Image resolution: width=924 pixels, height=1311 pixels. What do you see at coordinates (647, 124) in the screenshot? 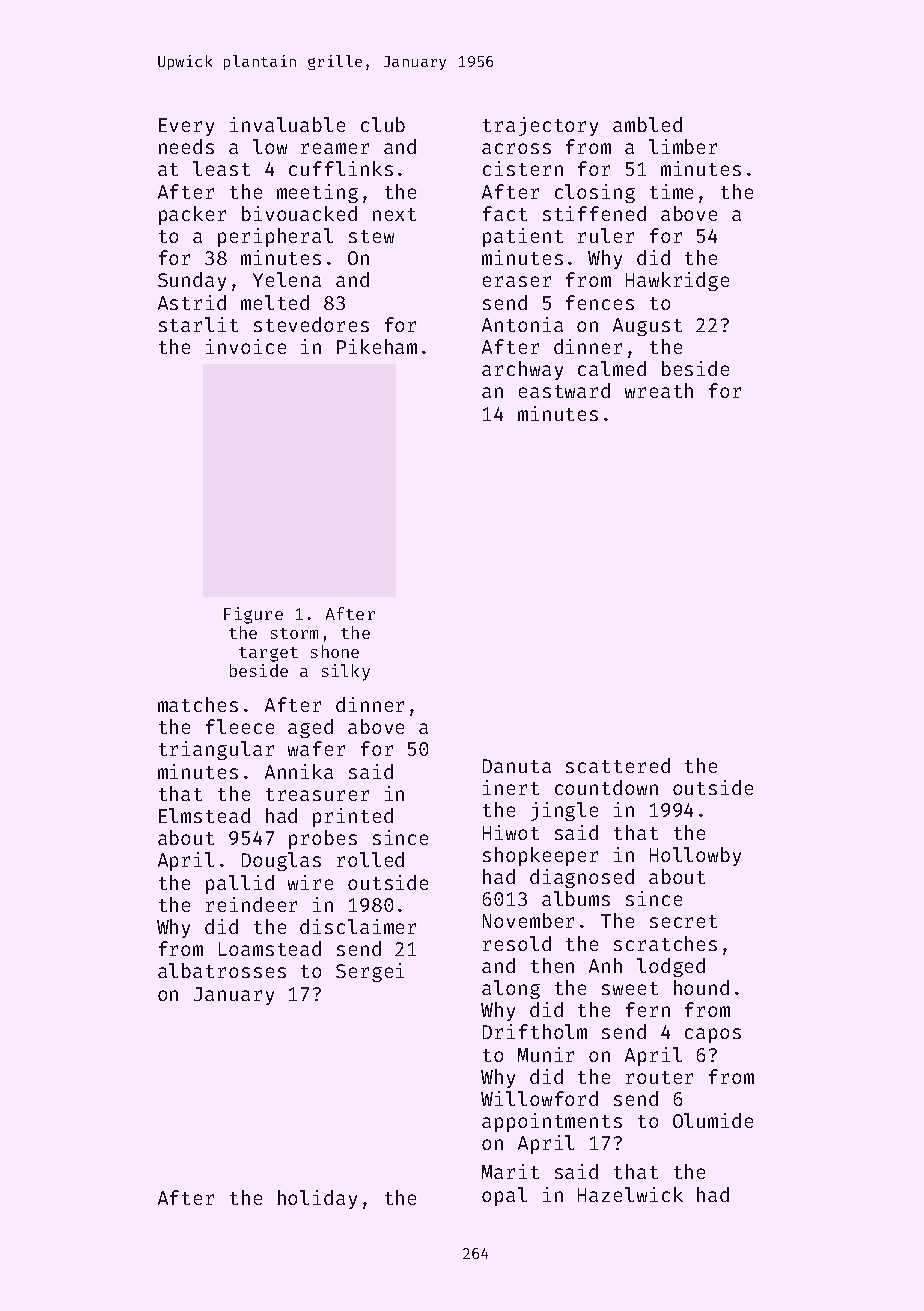
I see `ambled` at bounding box center [647, 124].
